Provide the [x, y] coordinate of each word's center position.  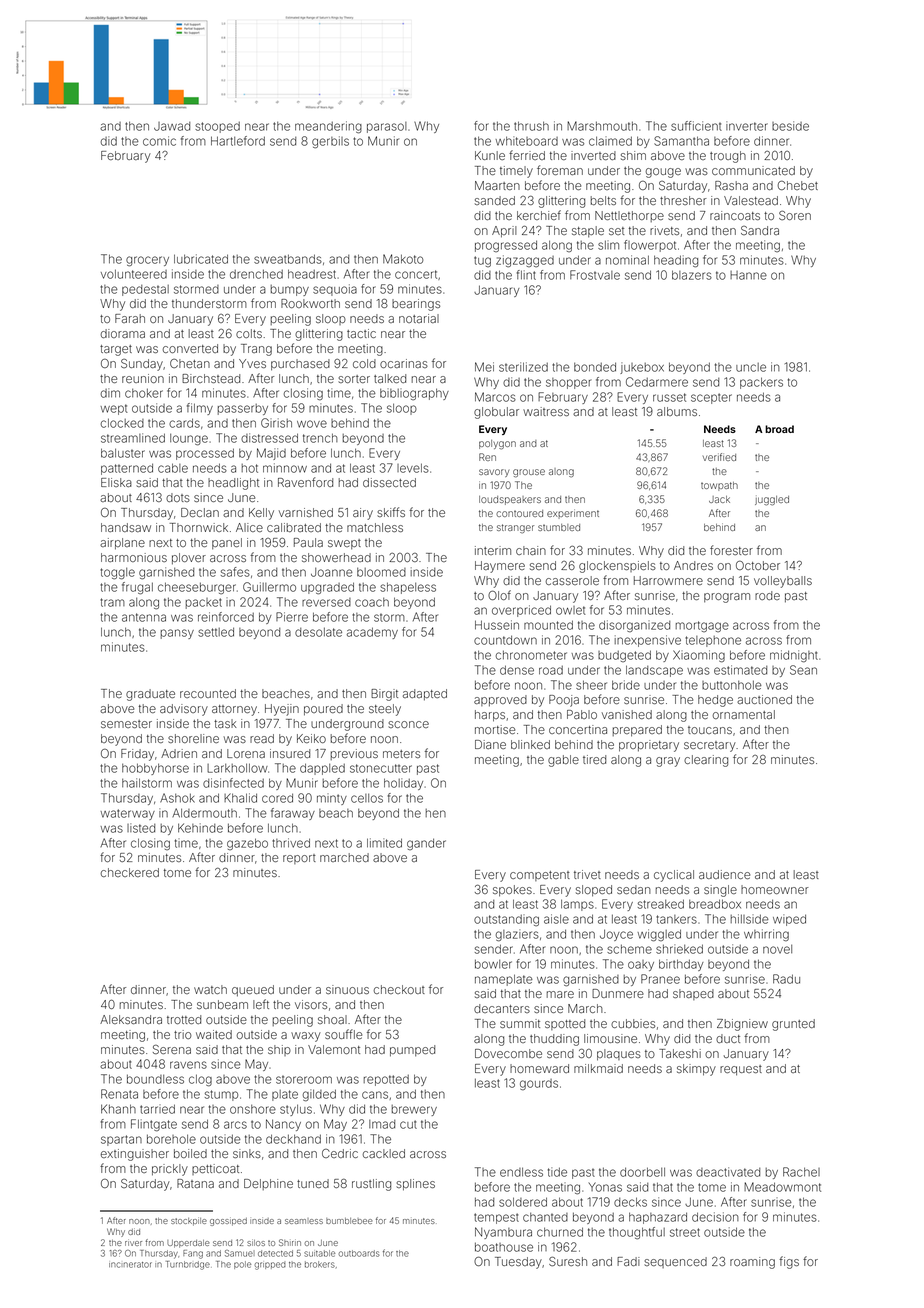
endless [521, 1172]
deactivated [728, 1172]
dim [110, 393]
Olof [499, 595]
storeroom [304, 1080]
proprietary [649, 746]
